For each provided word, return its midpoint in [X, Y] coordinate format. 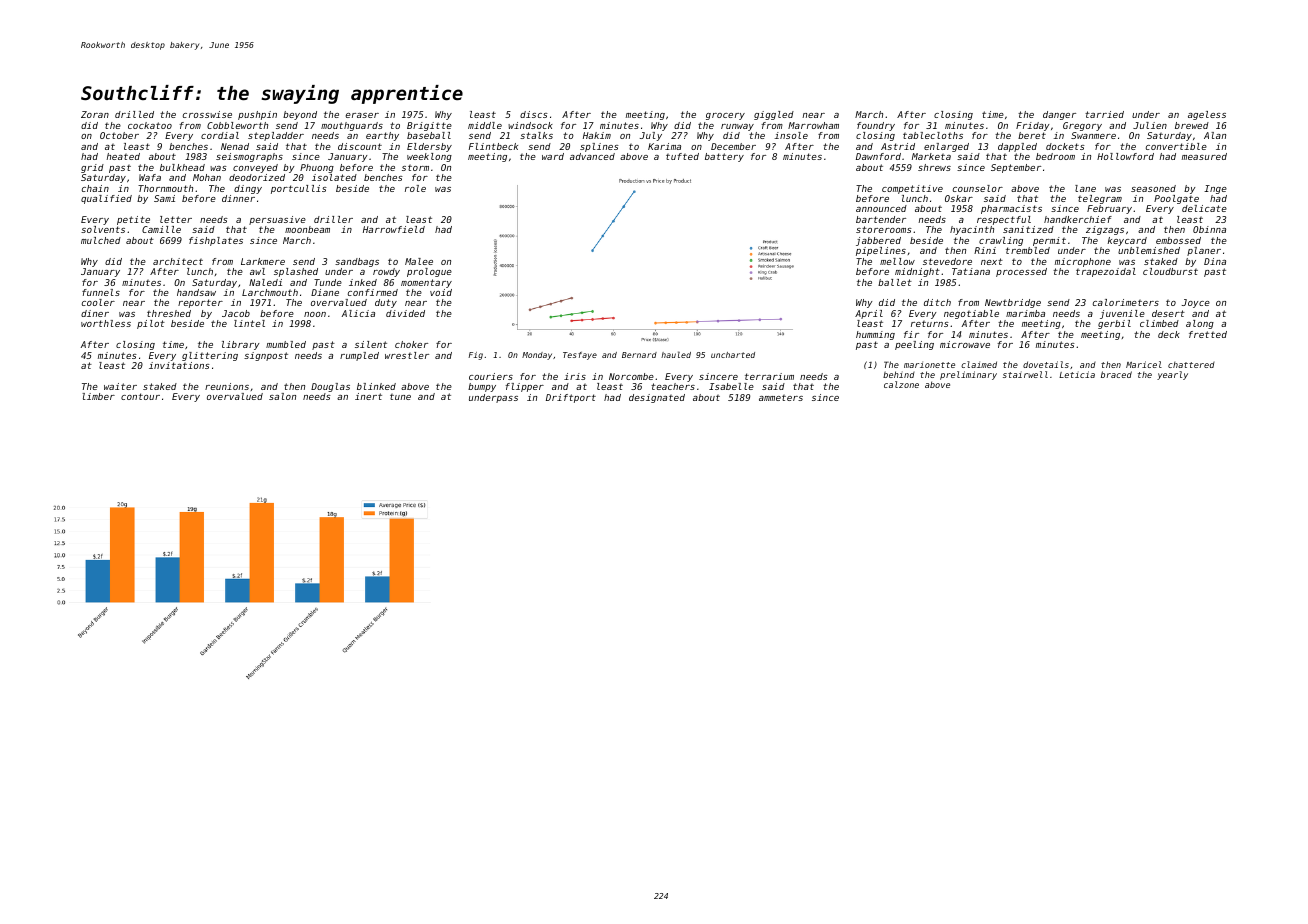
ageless [1207, 115]
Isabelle [731, 386]
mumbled [286, 344]
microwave [965, 344]
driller [333, 219]
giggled [774, 115]
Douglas [330, 387]
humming [875, 335]
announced [881, 208]
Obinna [1209, 229]
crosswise [207, 114]
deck [1169, 334]
